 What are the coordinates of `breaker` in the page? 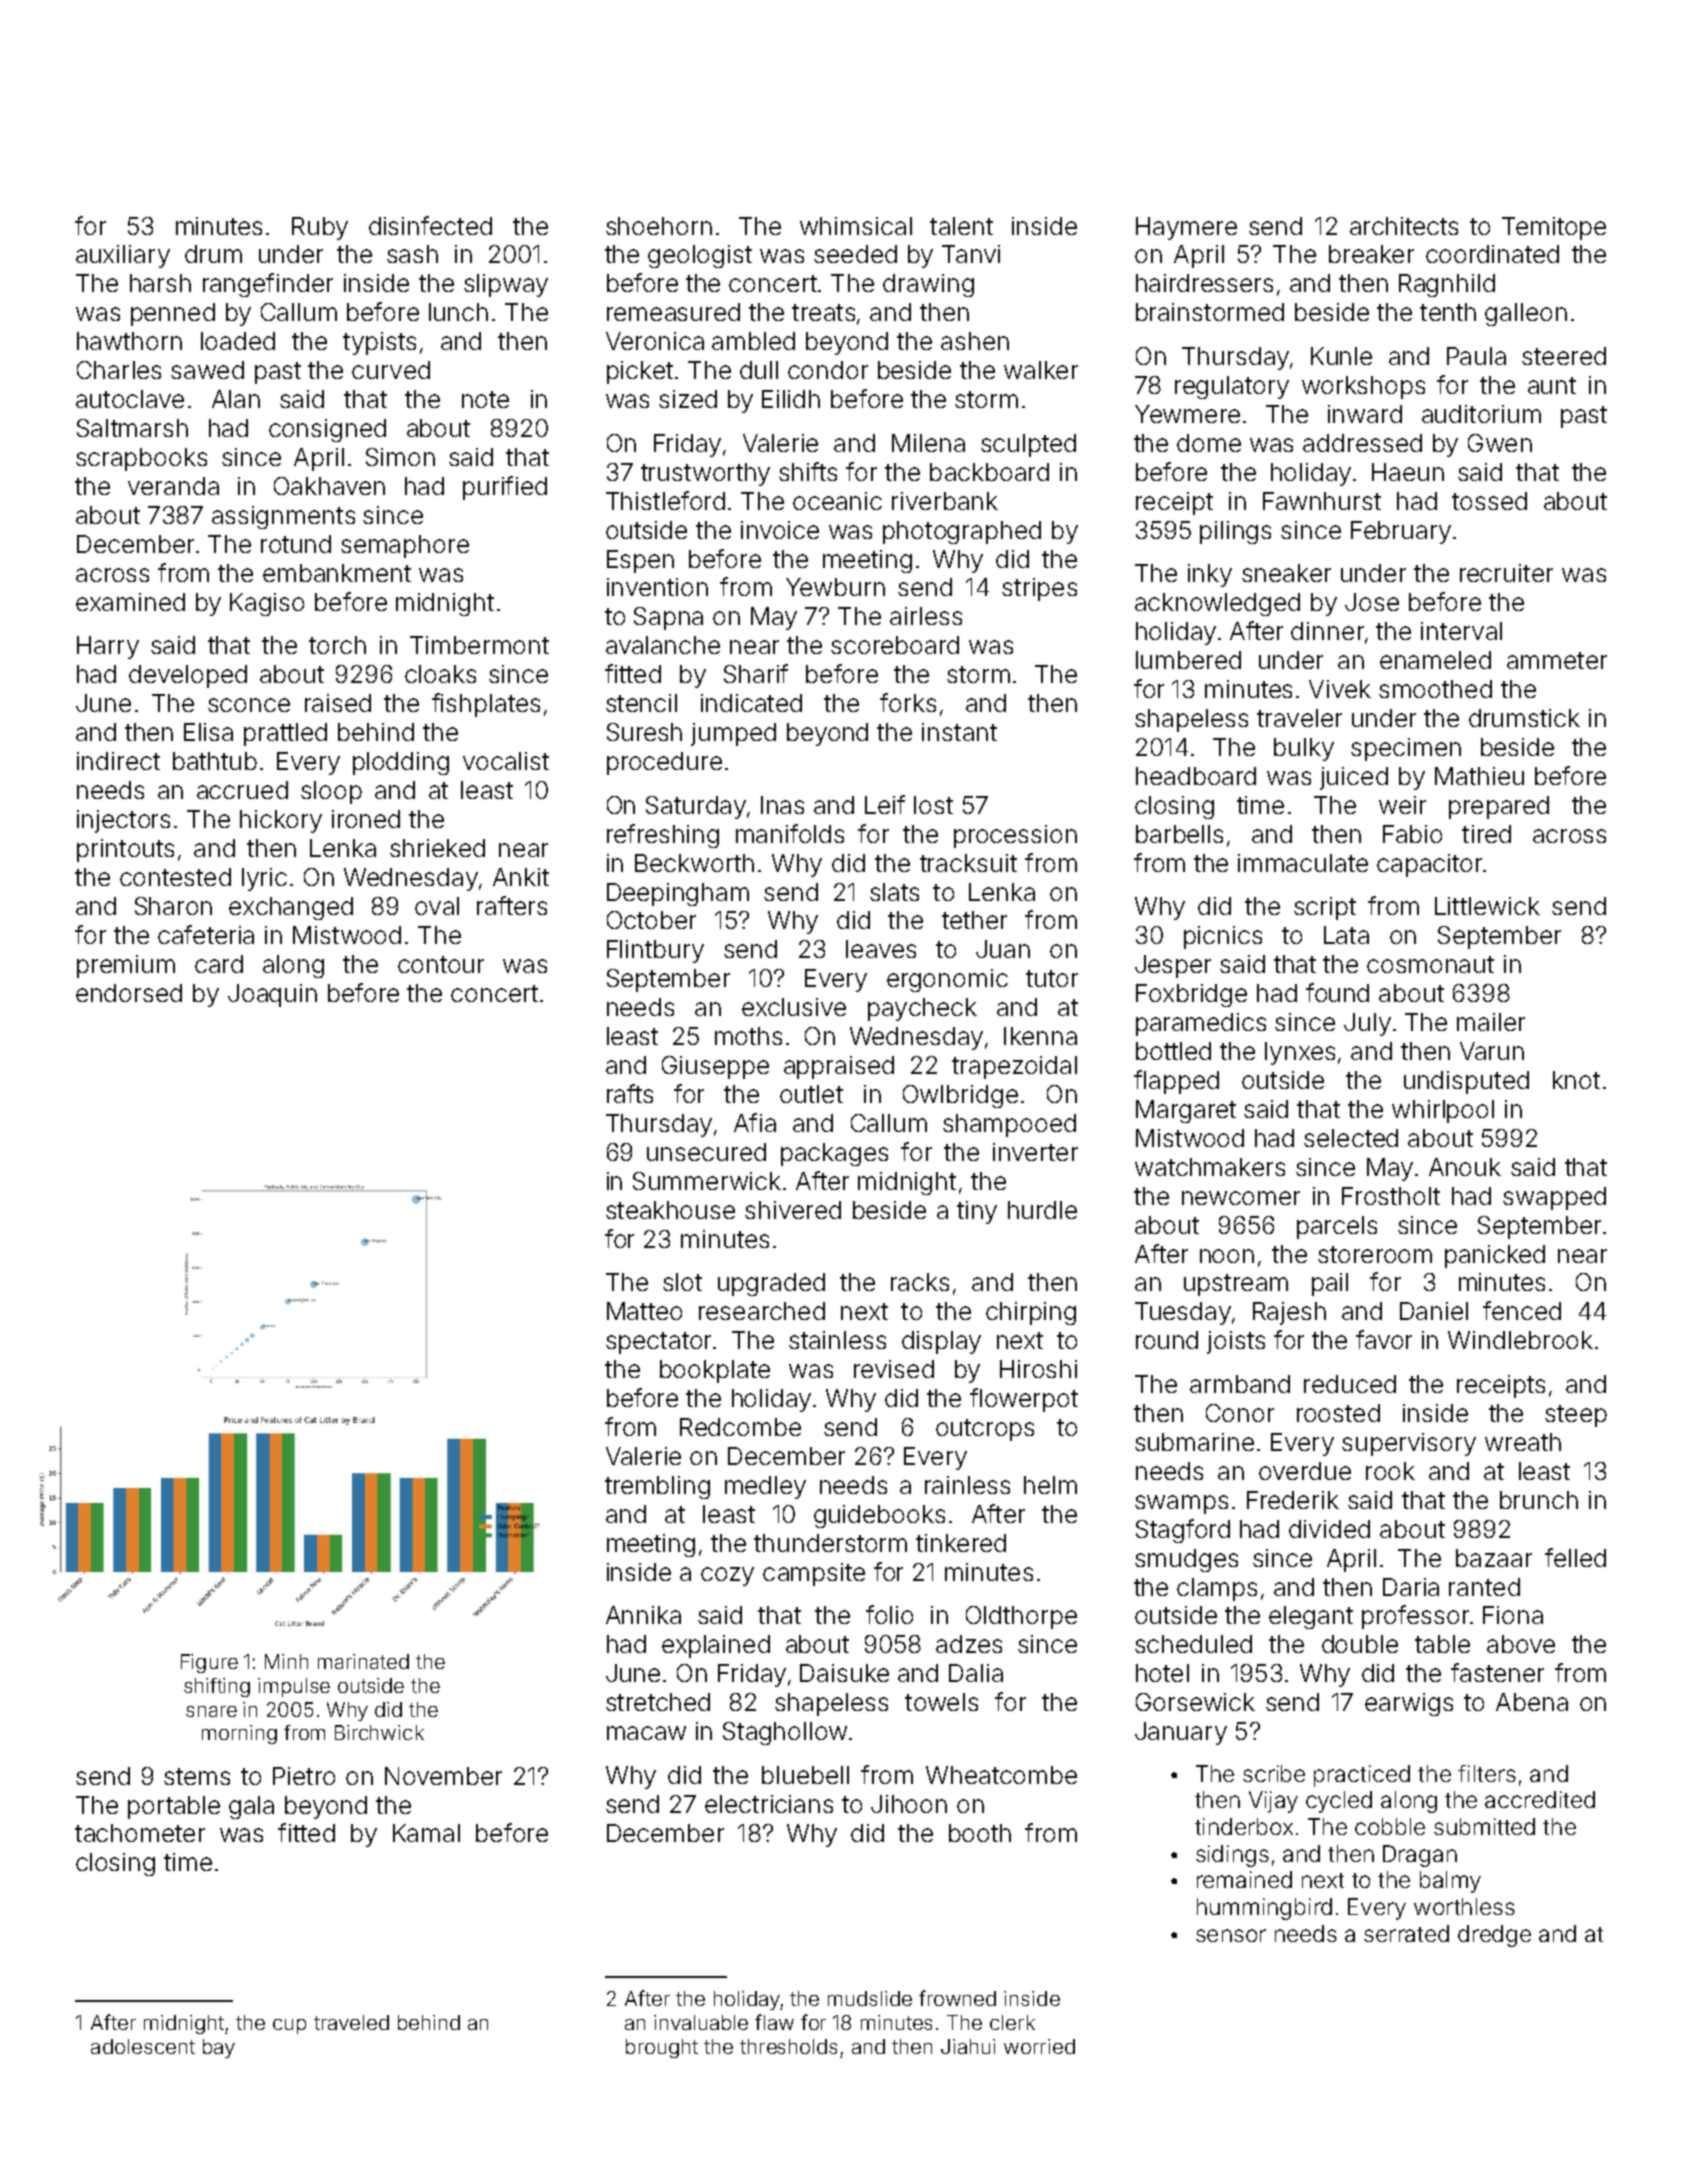 It's located at (1371, 254).
